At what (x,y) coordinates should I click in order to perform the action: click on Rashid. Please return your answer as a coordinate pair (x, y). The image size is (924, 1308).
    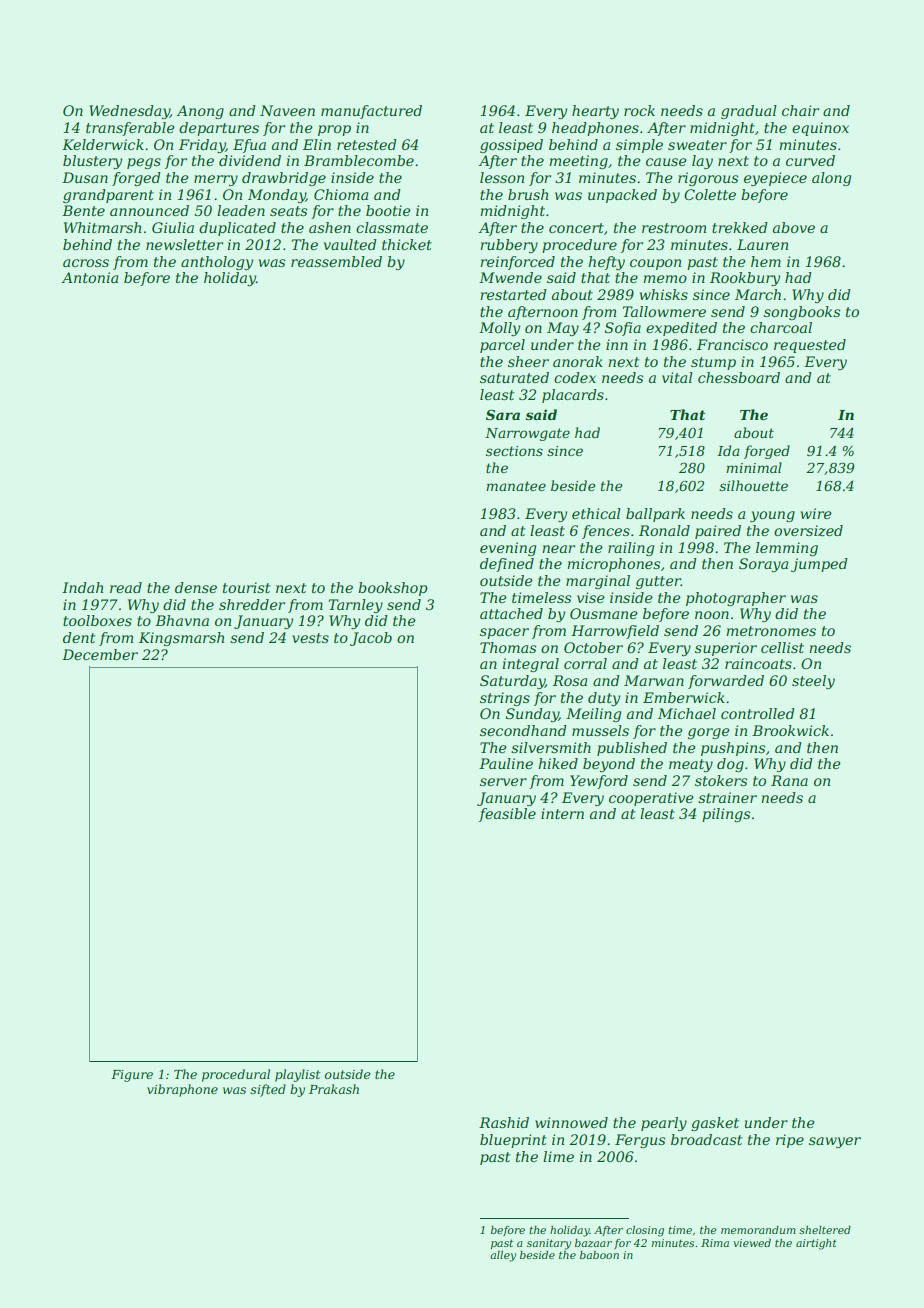
    Looking at the image, I should click on (504, 1122).
